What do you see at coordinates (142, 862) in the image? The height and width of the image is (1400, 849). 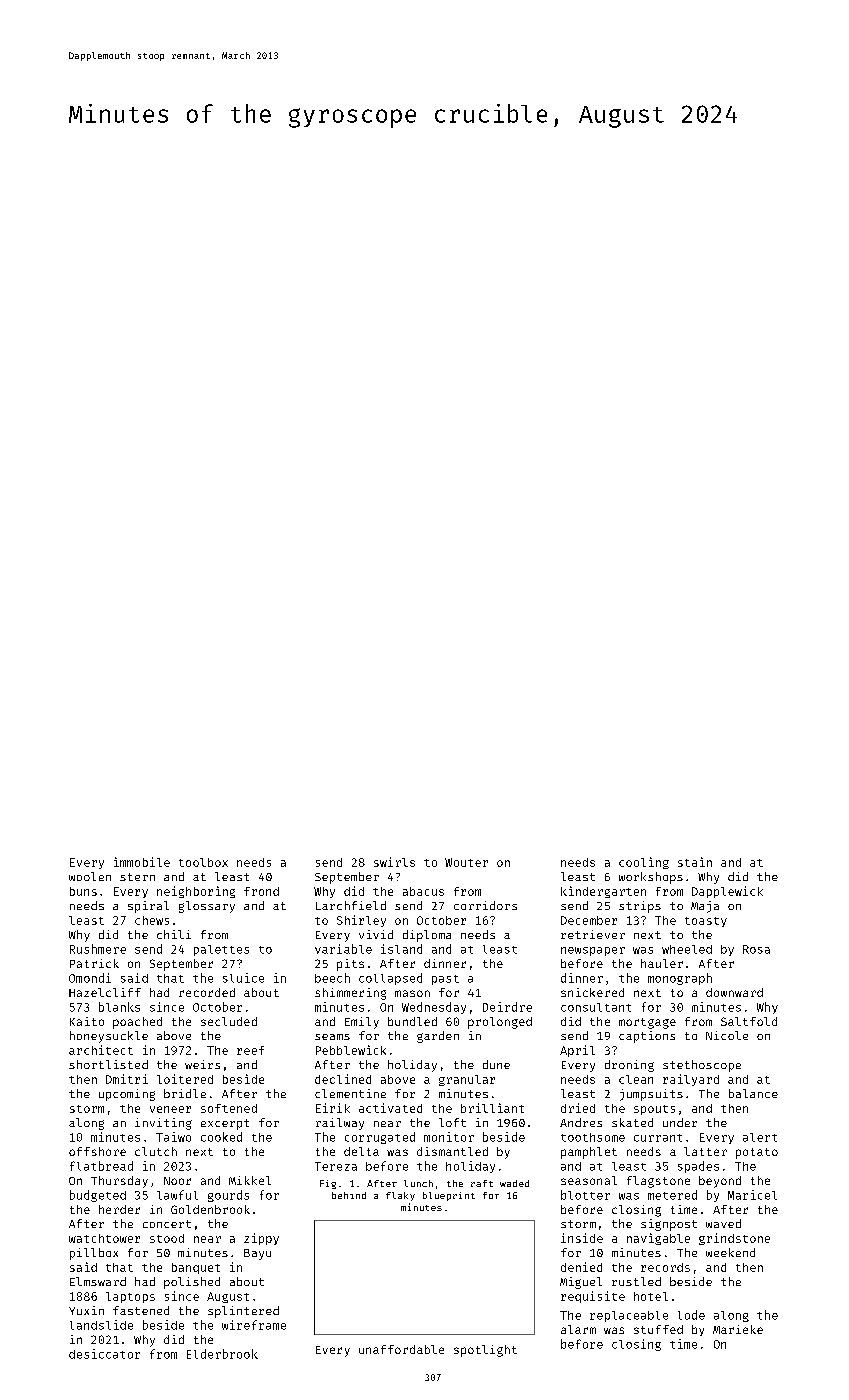 I see `immobile` at bounding box center [142, 862].
